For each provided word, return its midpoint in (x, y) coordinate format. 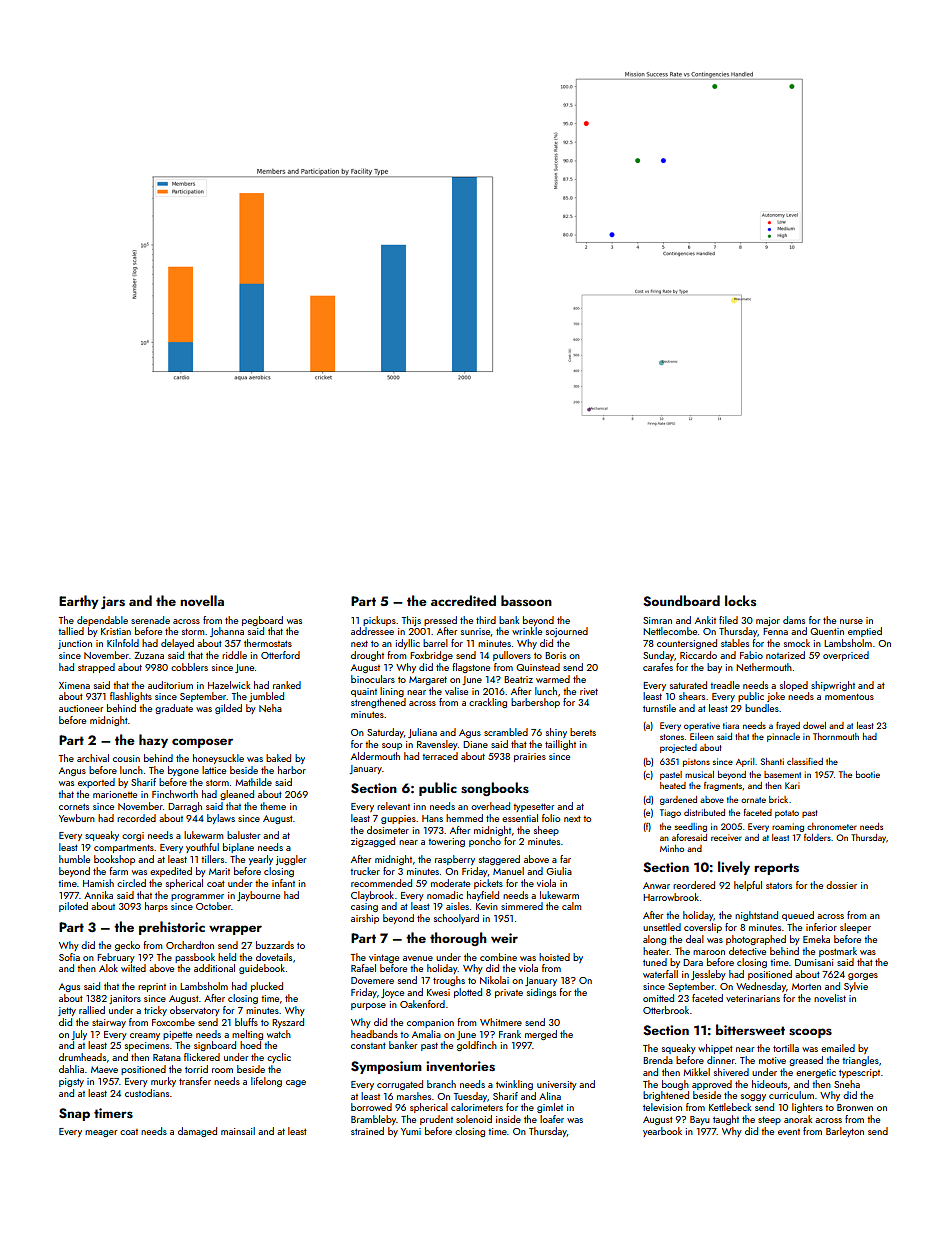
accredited (463, 600)
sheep (546, 831)
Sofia (69, 957)
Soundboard (681, 601)
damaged (197, 1132)
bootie (868, 774)
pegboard (262, 621)
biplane (238, 848)
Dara (693, 962)
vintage (384, 958)
